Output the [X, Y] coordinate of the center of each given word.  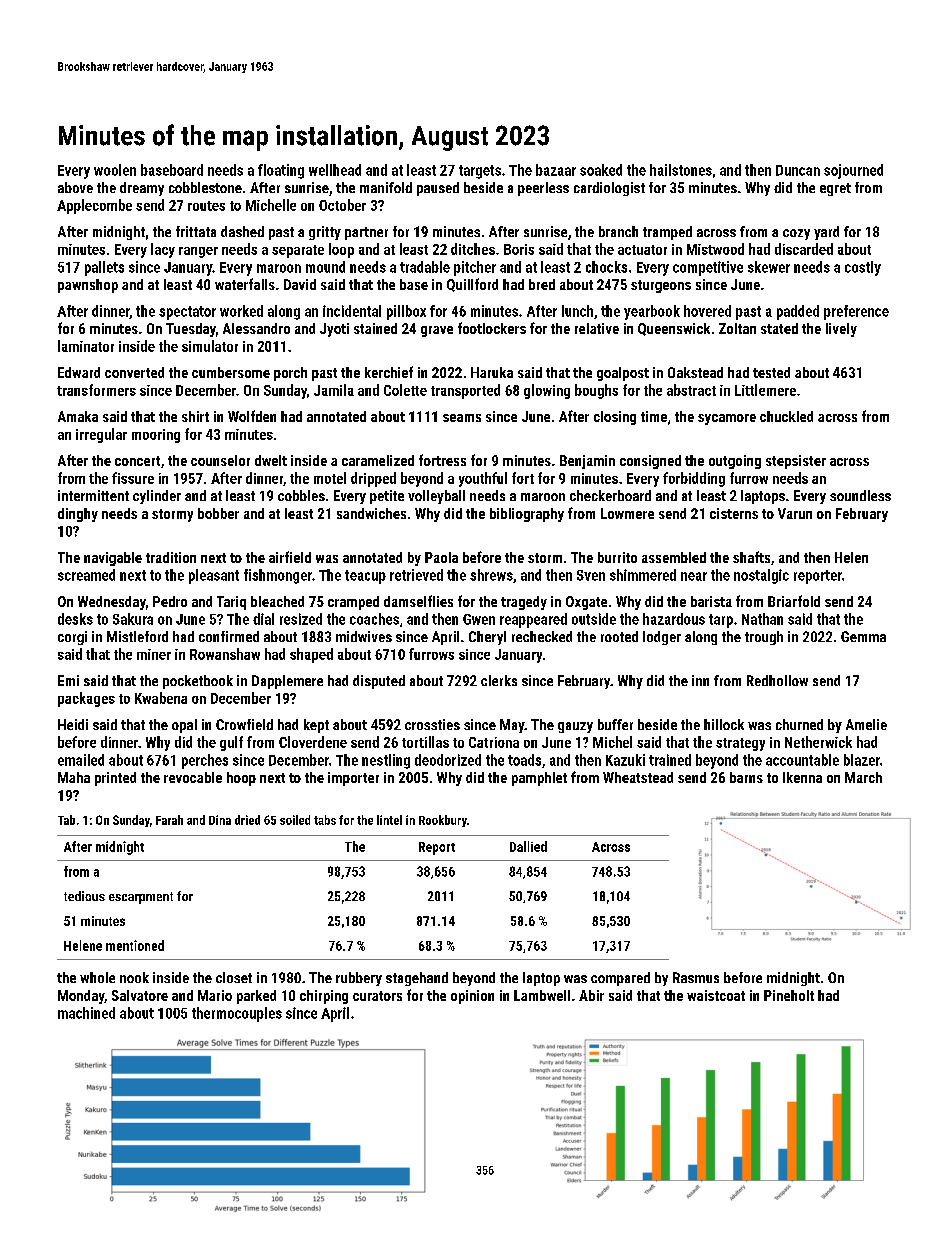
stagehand [417, 979]
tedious [84, 896]
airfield [290, 557]
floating [281, 171]
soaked [601, 170]
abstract [691, 390]
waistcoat [716, 995]
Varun [795, 513]
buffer [615, 724]
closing [615, 418]
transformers [96, 390]
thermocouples [237, 1014]
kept [316, 726]
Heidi [73, 724]
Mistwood [715, 249]
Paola [441, 557]
